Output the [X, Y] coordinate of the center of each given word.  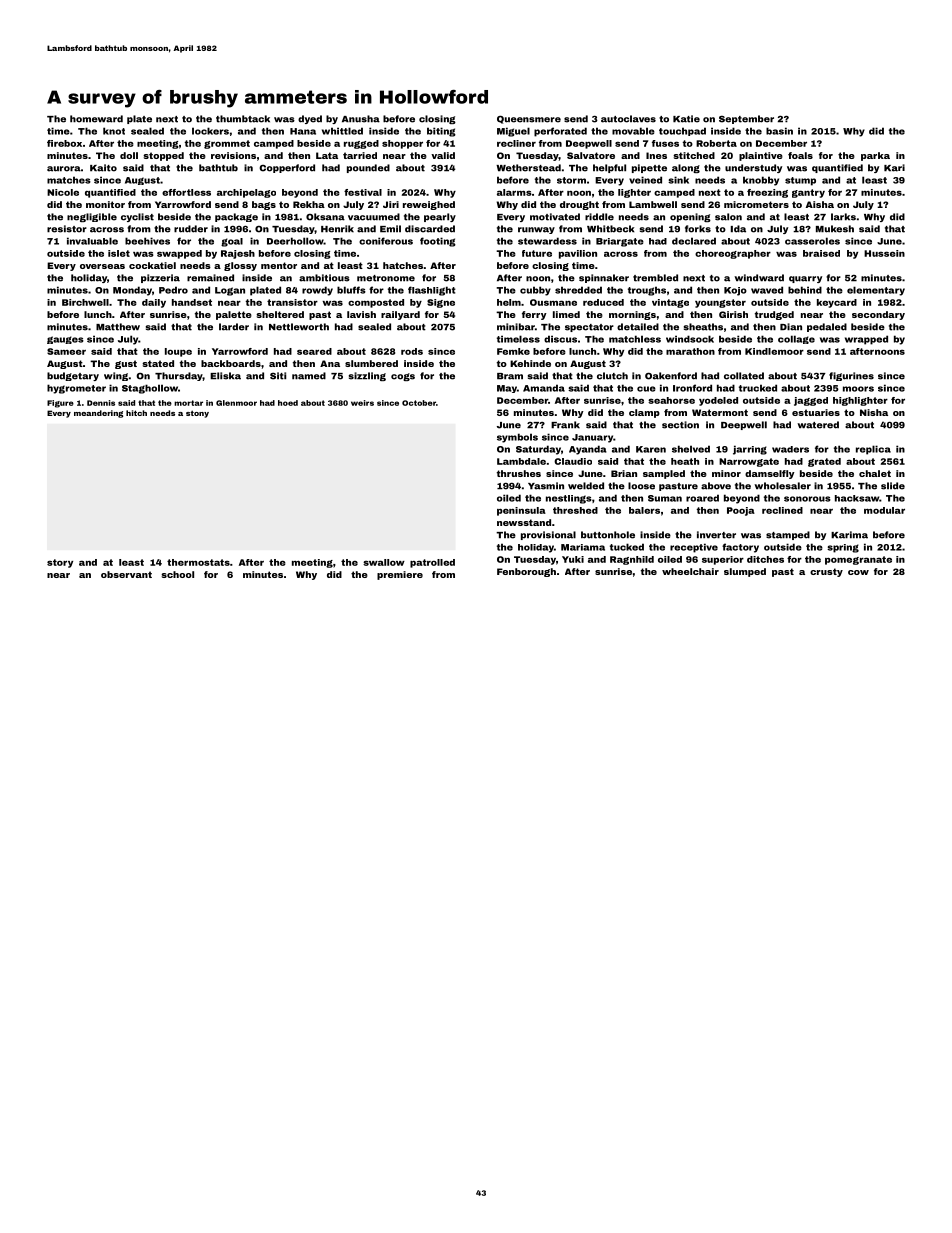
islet [119, 253]
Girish [733, 314]
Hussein [884, 253]
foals [800, 155]
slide [893, 486]
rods [412, 351]
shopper [402, 144]
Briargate [620, 242]
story [60, 563]
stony [197, 414]
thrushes [519, 473]
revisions [233, 155]
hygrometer [76, 389]
